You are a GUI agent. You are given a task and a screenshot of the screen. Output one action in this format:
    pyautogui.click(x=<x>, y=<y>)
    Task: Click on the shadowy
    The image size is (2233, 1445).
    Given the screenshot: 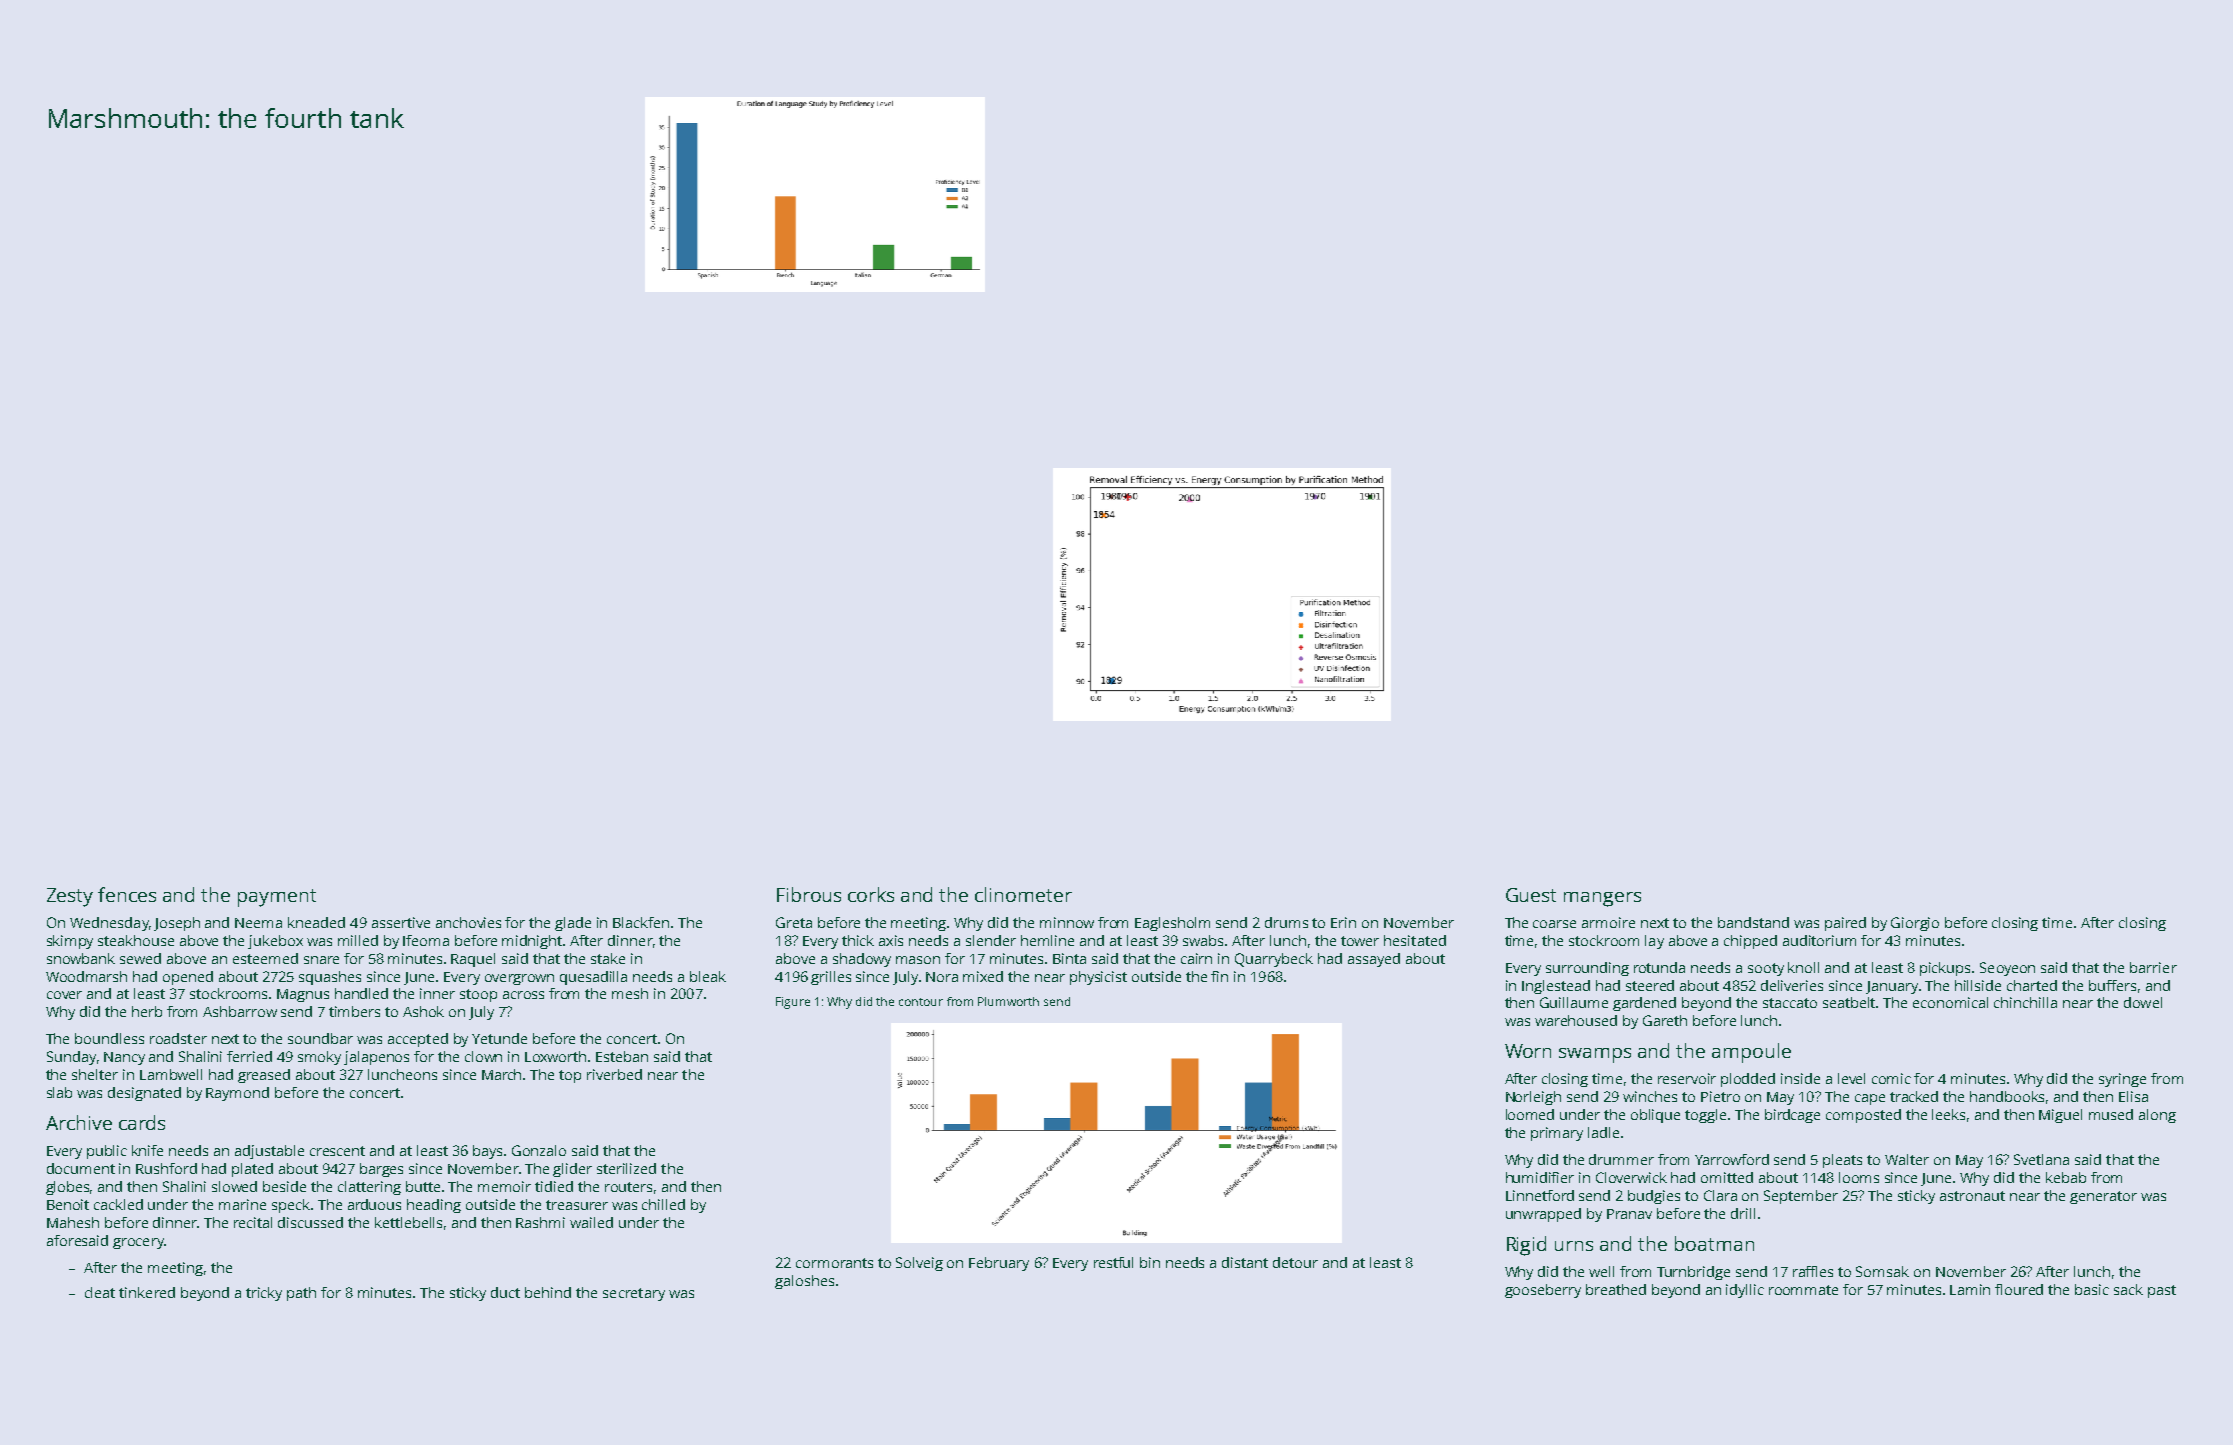 What is the action you would take?
    pyautogui.click(x=862, y=960)
